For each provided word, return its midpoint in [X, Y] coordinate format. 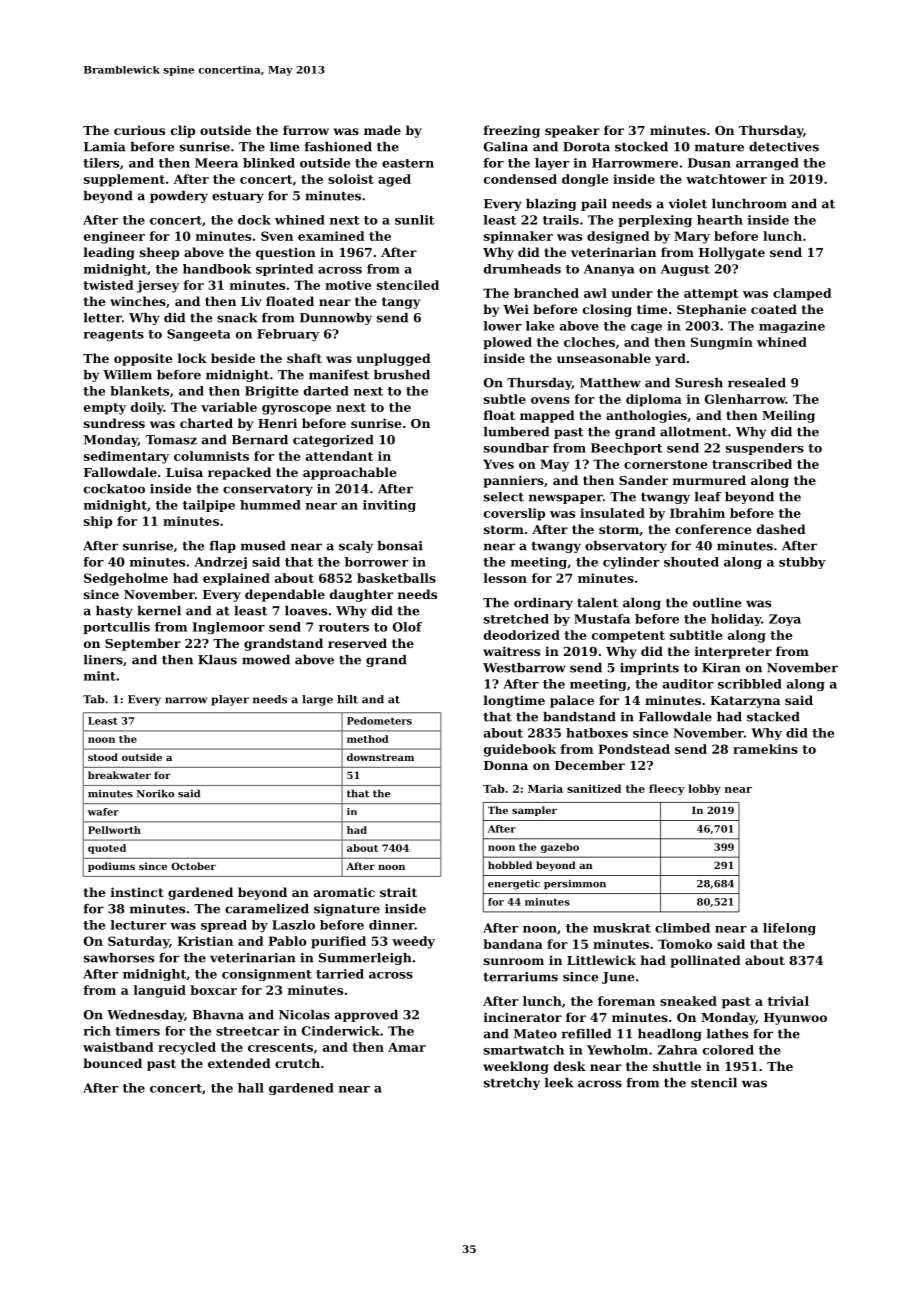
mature [719, 147]
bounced [112, 1063]
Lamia [104, 147]
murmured [709, 480]
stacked [773, 717]
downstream [380, 757]
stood [103, 757]
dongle [585, 180]
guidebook [520, 750]
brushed [402, 375]
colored [728, 1050]
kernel [159, 611]
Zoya [785, 620]
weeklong [516, 1067]
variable [229, 407]
